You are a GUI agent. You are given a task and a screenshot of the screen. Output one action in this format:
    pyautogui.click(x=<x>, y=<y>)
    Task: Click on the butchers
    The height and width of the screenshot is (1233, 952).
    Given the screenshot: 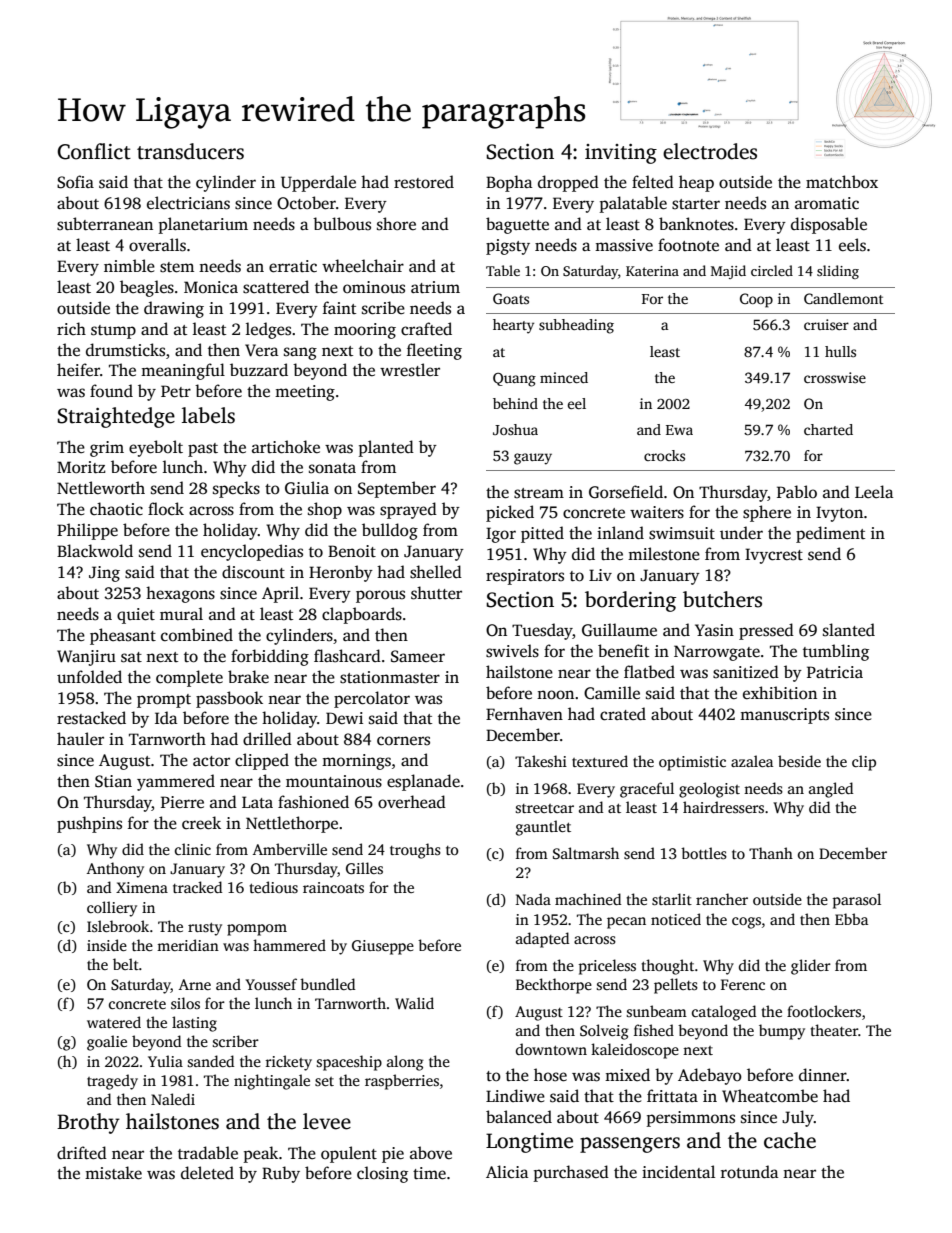 What is the action you would take?
    pyautogui.click(x=722, y=599)
